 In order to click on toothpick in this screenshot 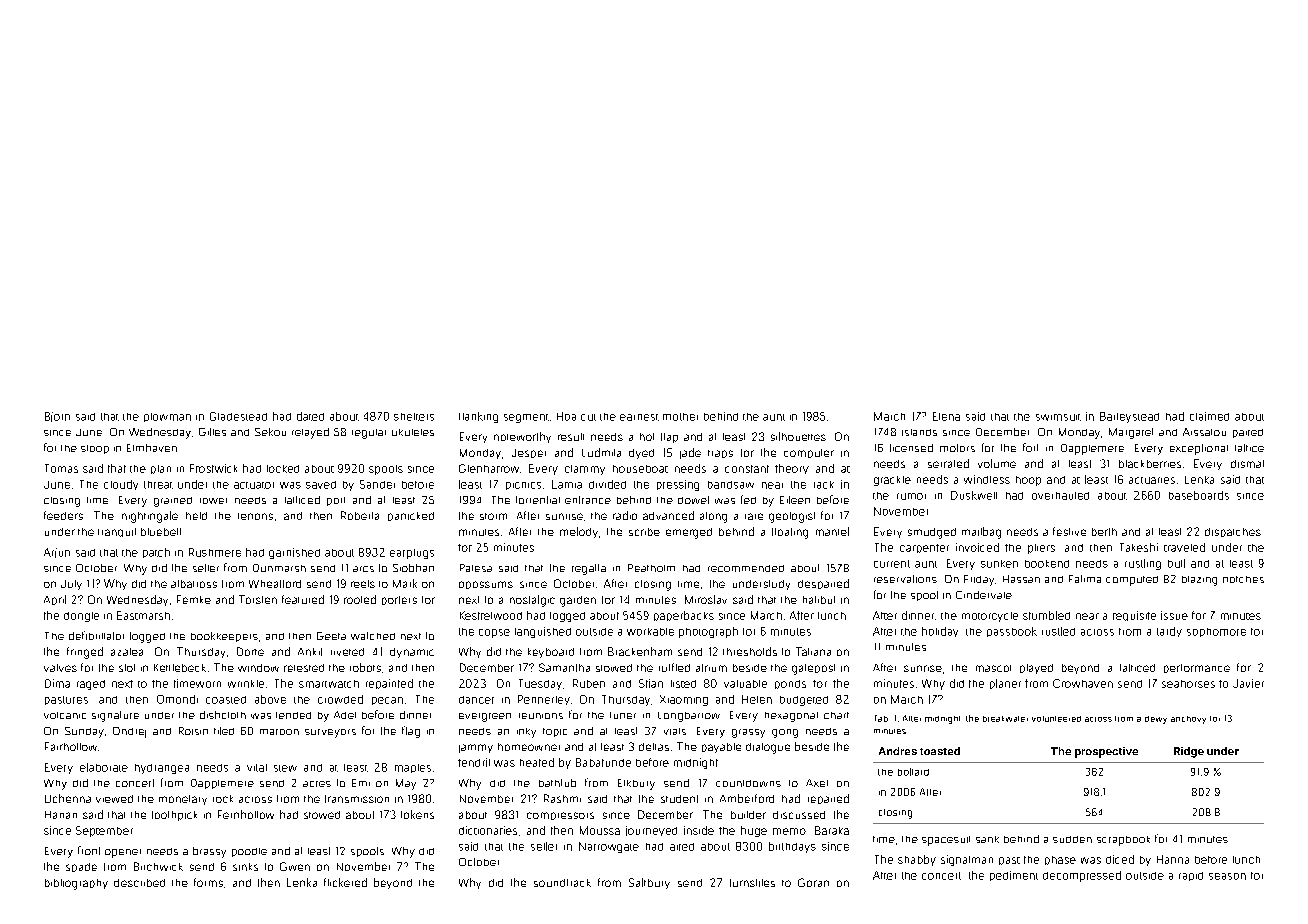, I will do `click(174, 816)`.
